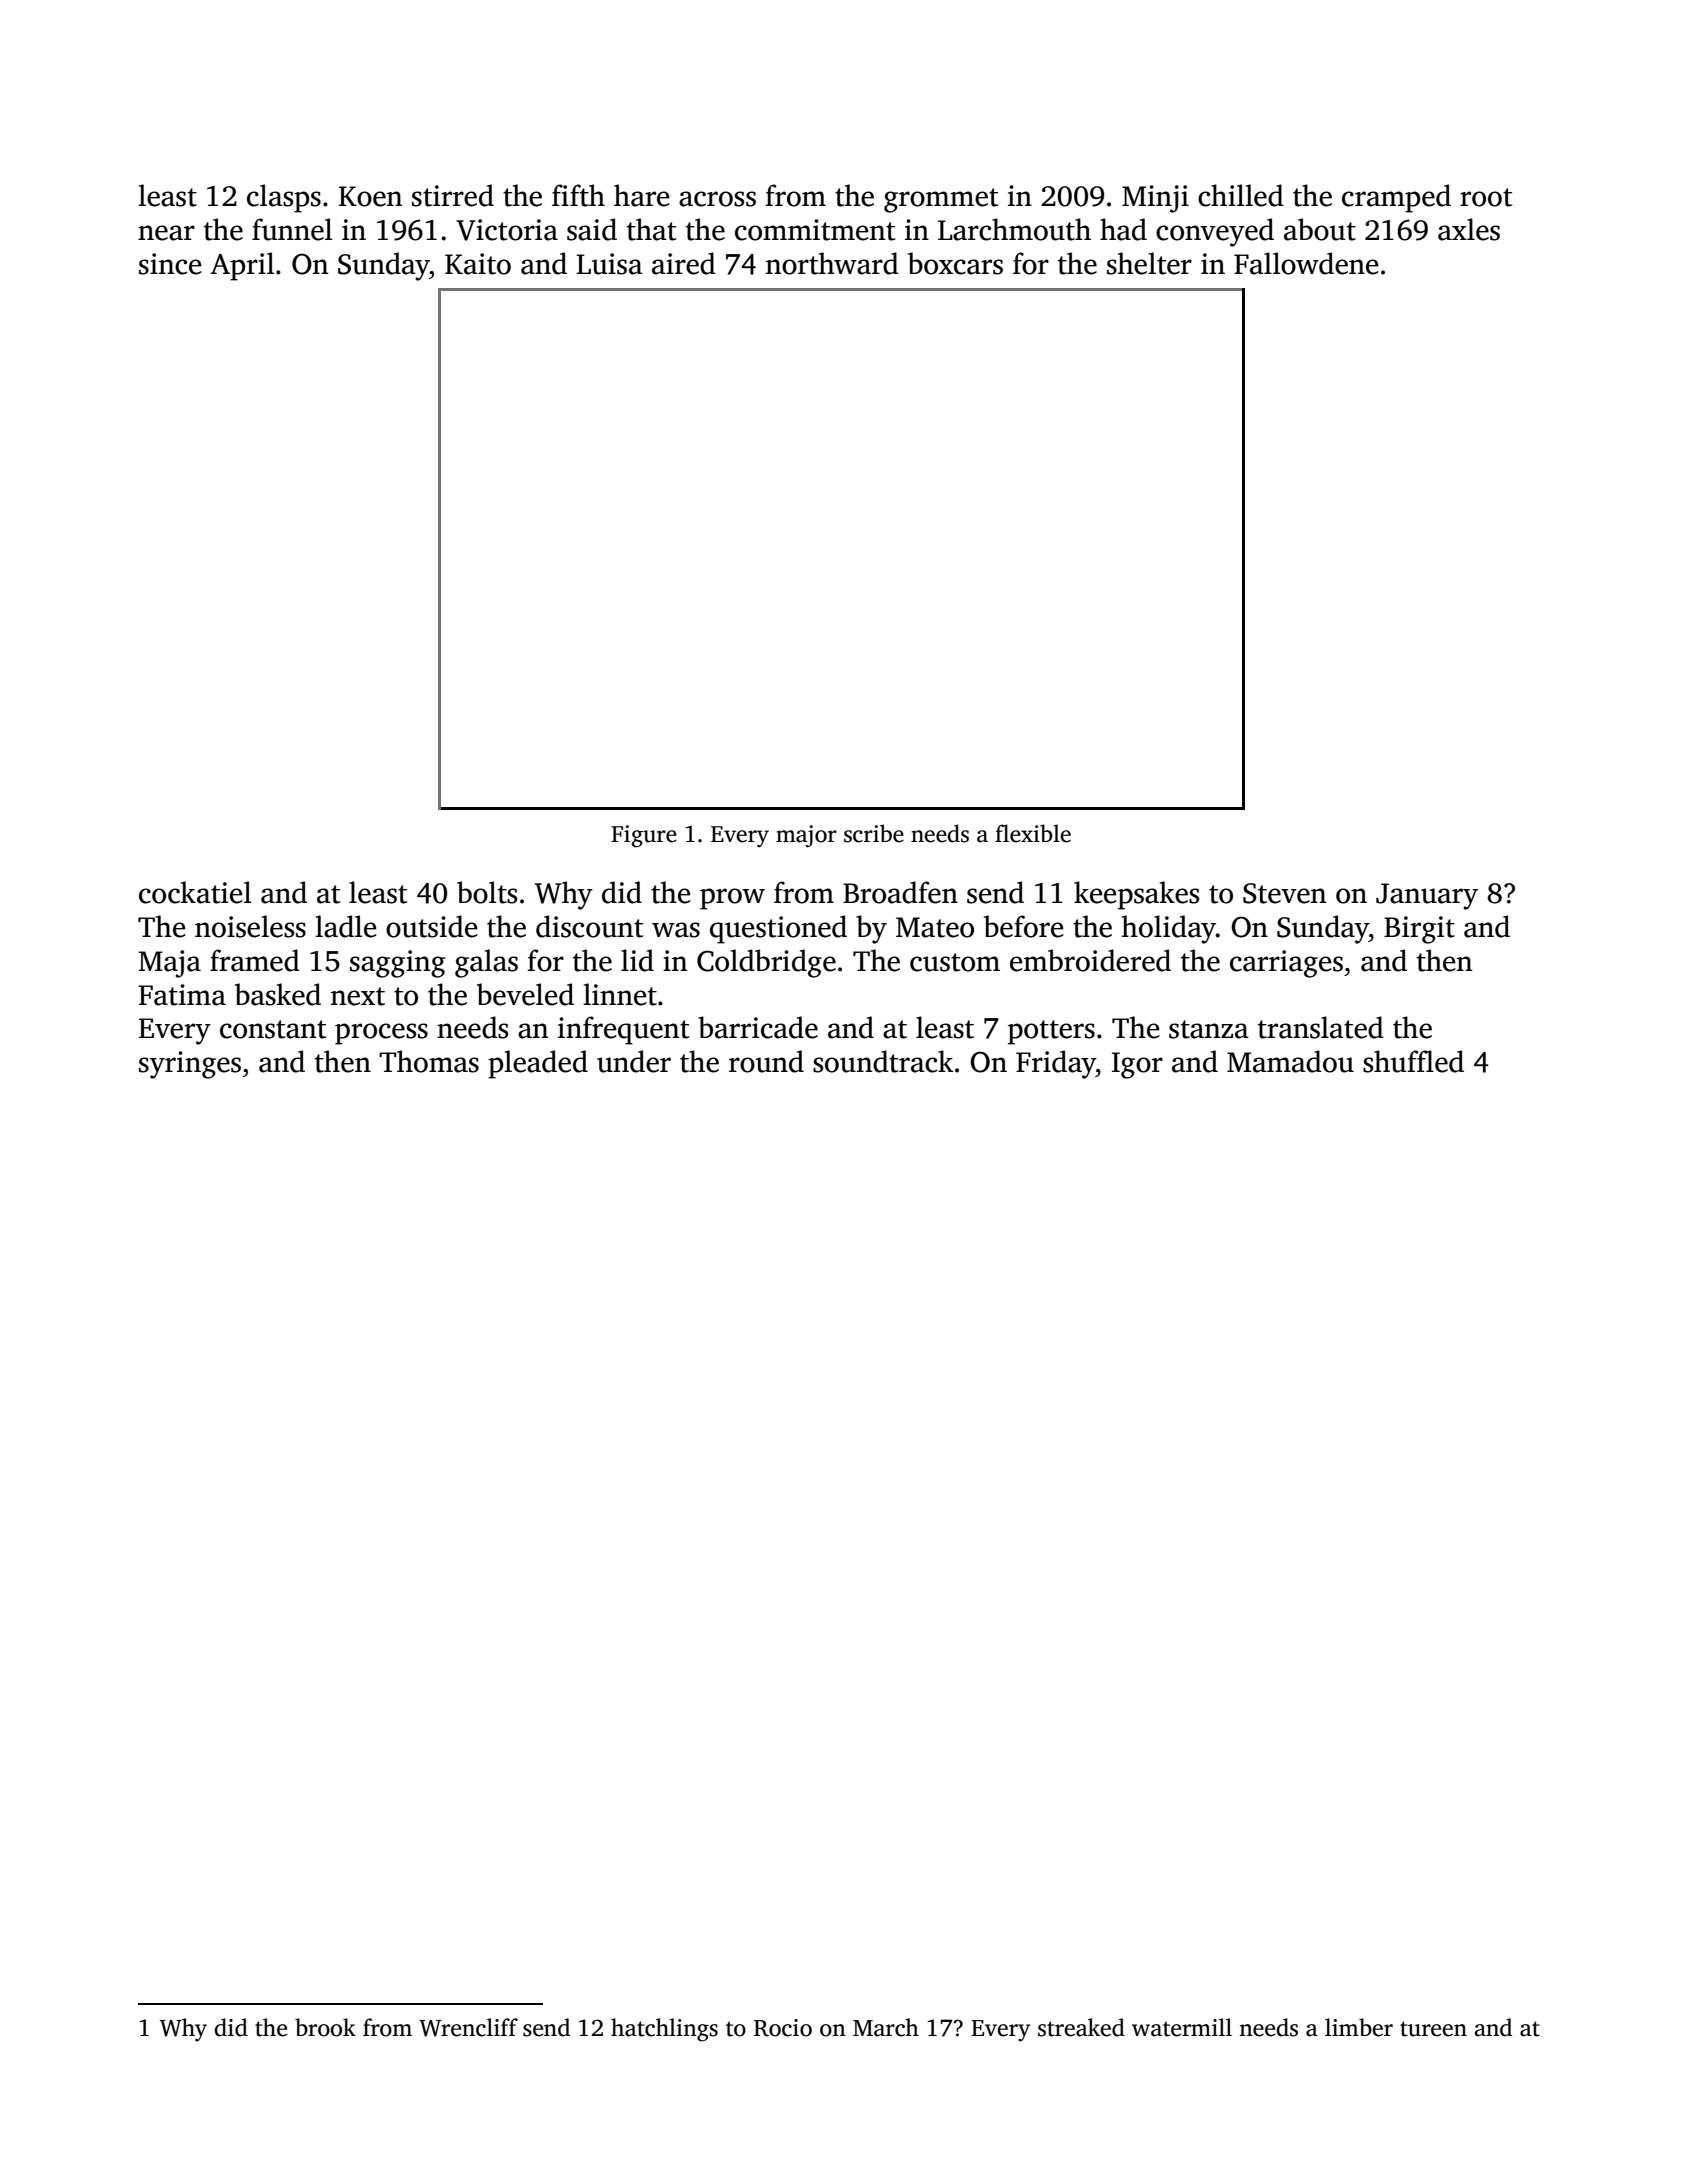 The width and height of the screenshot is (1683, 2178). What do you see at coordinates (766, 1061) in the screenshot?
I see `round` at bounding box center [766, 1061].
